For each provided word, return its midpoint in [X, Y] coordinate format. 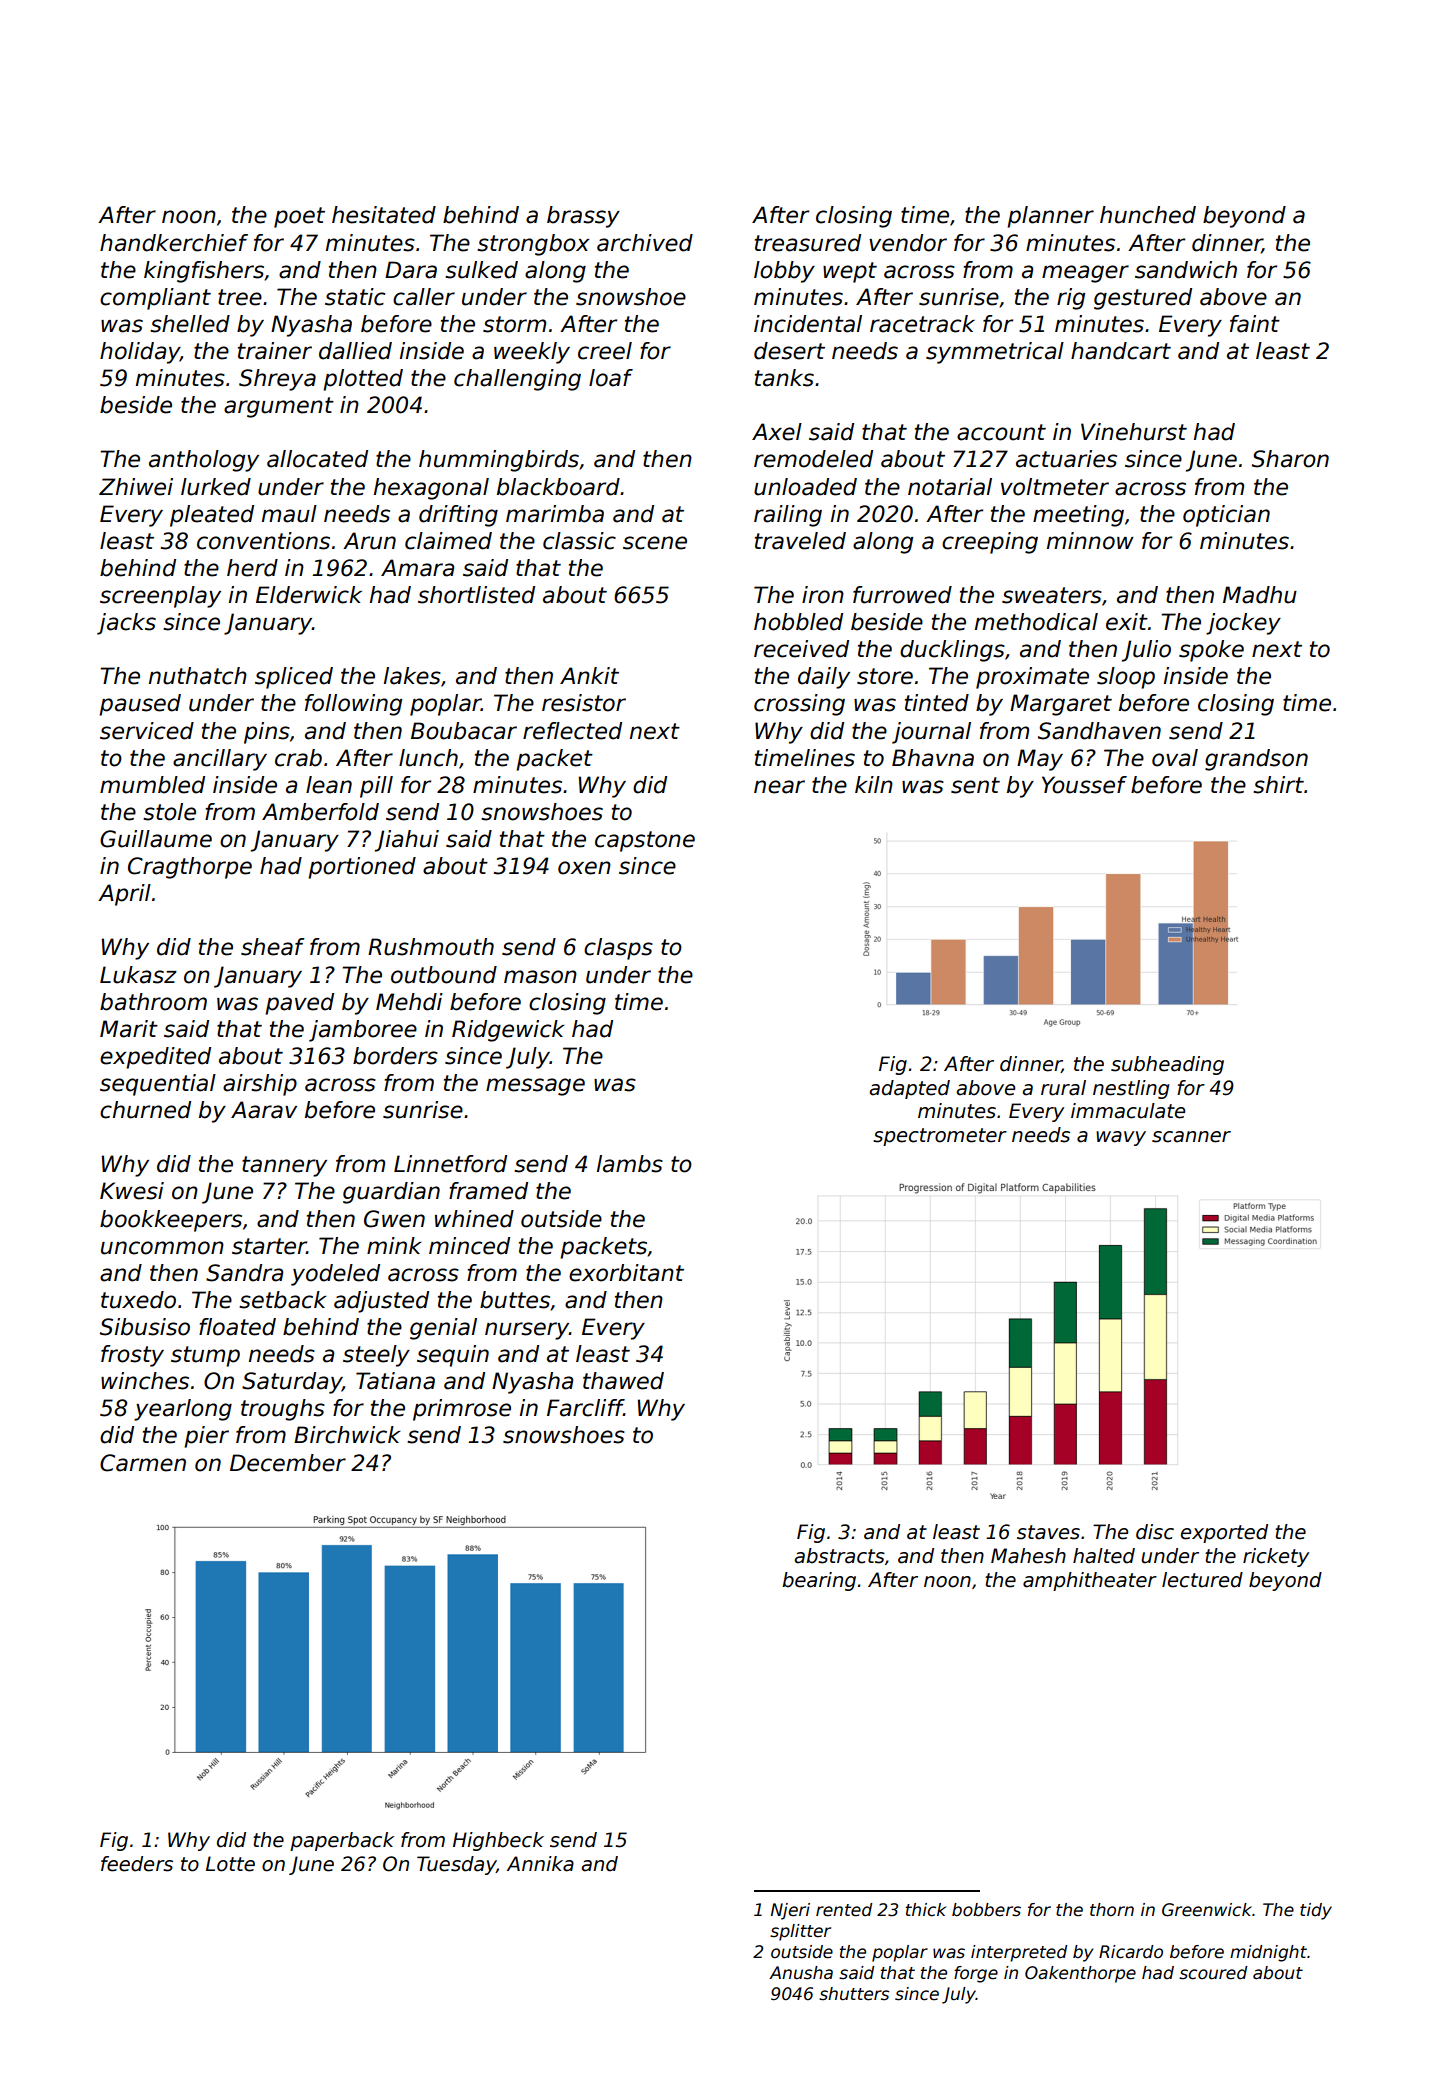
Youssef [1084, 785]
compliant [155, 299]
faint [1255, 324]
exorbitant [626, 1273]
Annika [540, 1864]
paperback [342, 1841]
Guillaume [156, 839]
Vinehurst [1134, 432]
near [779, 787]
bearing [819, 1581]
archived [645, 243]
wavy [1121, 1138]
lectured [1202, 1580]
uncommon [162, 1248]
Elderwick [309, 595]
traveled [800, 541]
